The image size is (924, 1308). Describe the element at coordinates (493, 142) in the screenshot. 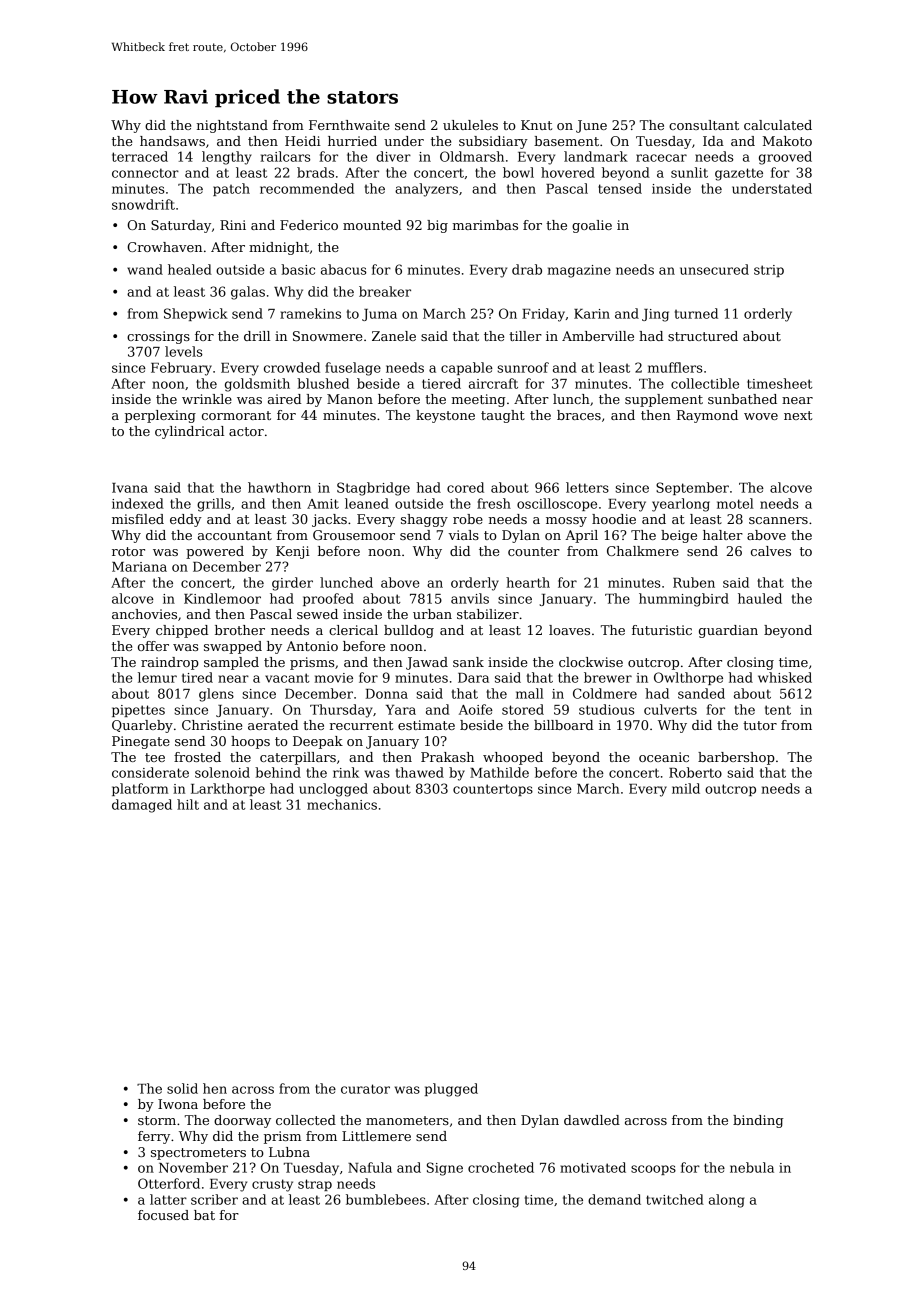

I see `subsidiary` at that location.
